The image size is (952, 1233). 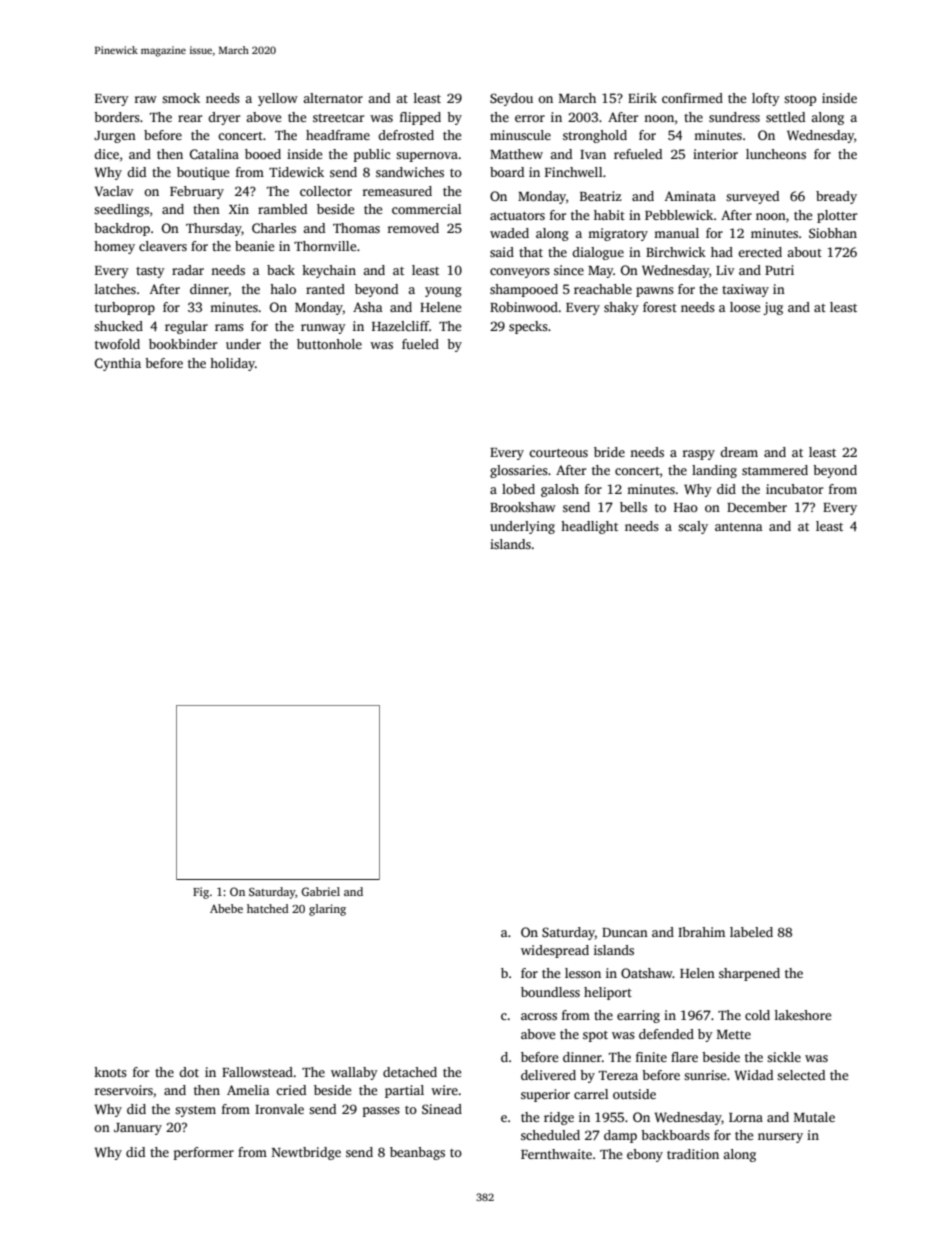 I want to click on Gabriel, so click(x=320, y=891).
